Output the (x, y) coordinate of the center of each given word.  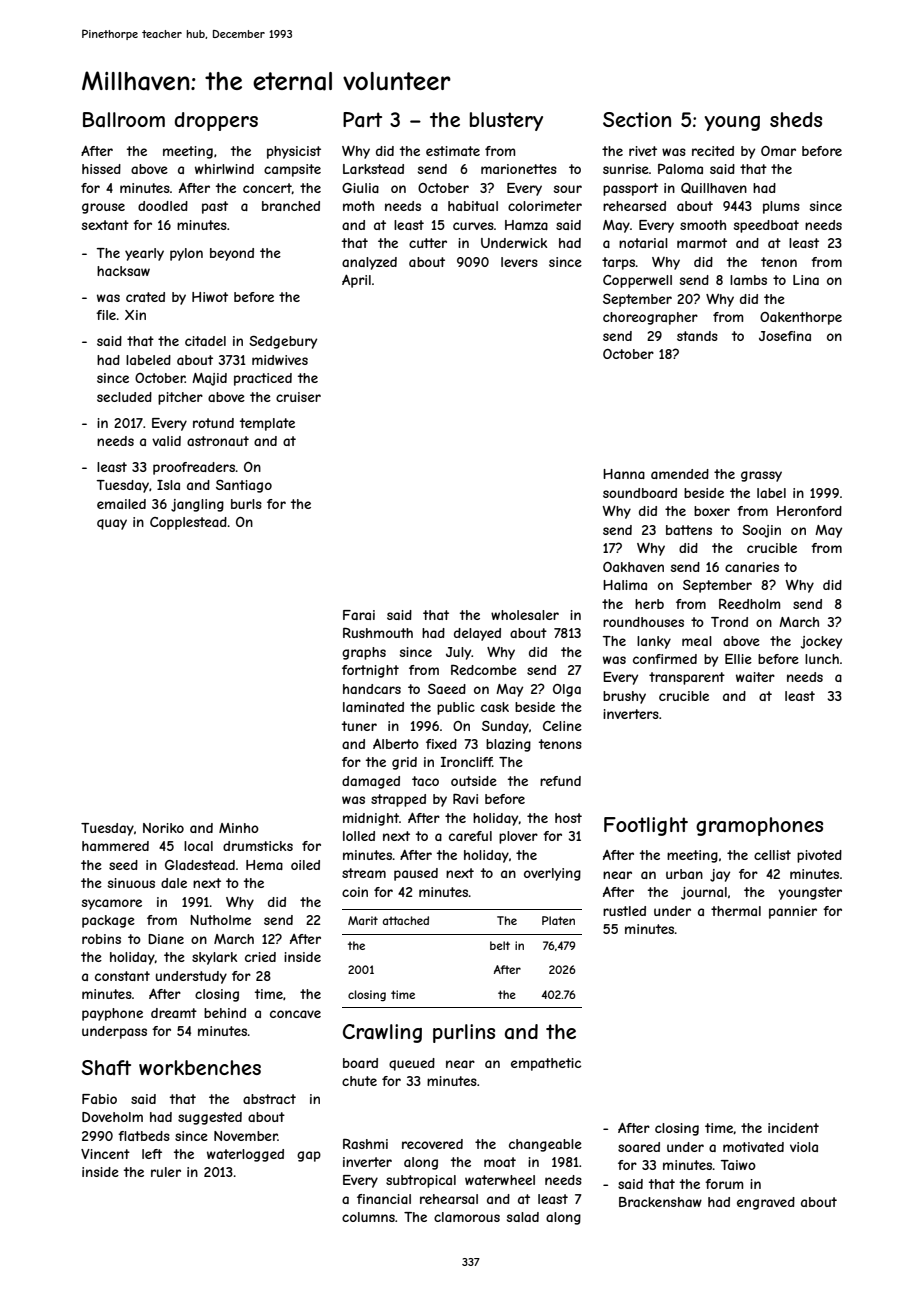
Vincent (105, 1154)
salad (523, 1217)
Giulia (360, 188)
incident (793, 1128)
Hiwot (210, 297)
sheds (796, 119)
